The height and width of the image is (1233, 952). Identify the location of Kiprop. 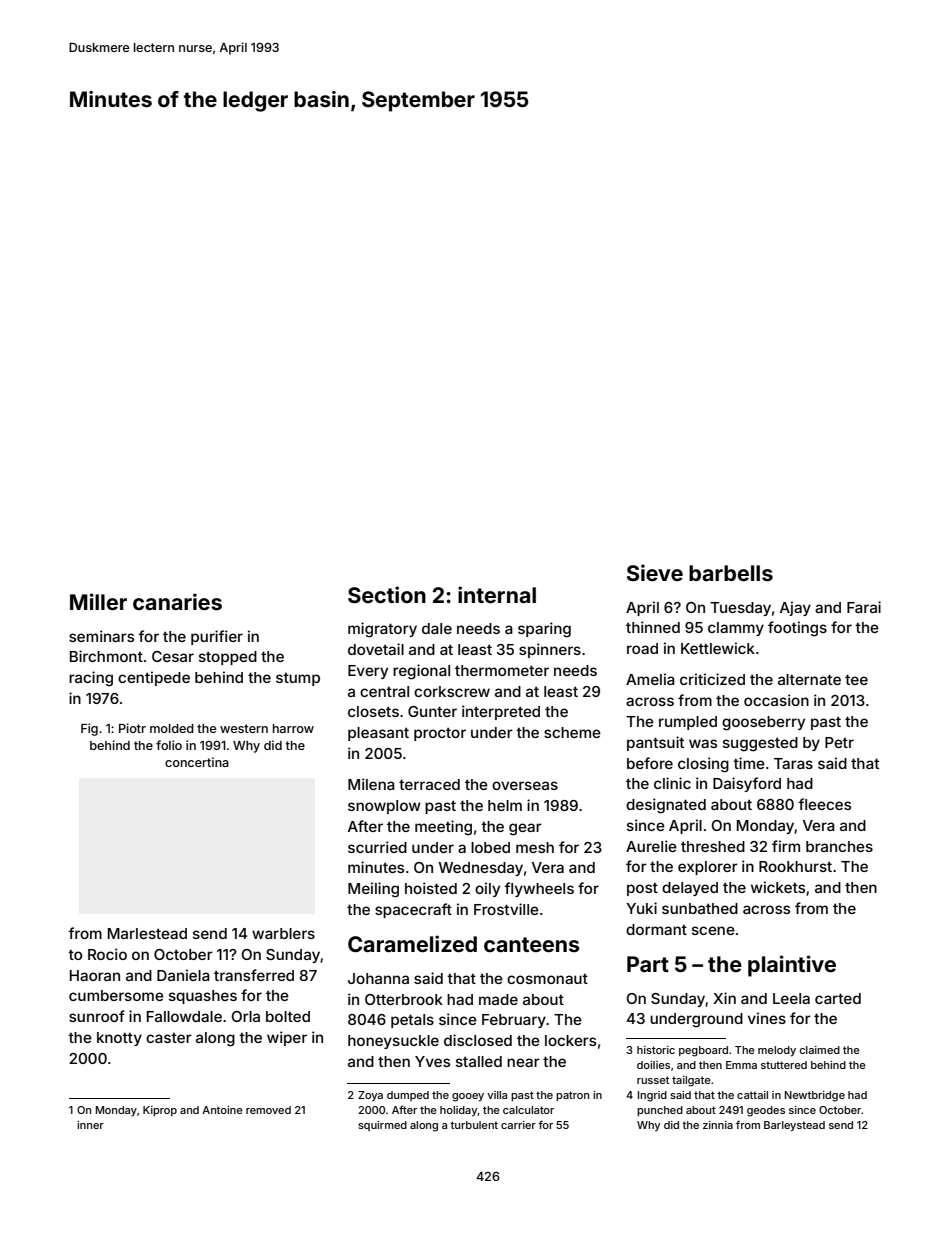
(160, 1111).
